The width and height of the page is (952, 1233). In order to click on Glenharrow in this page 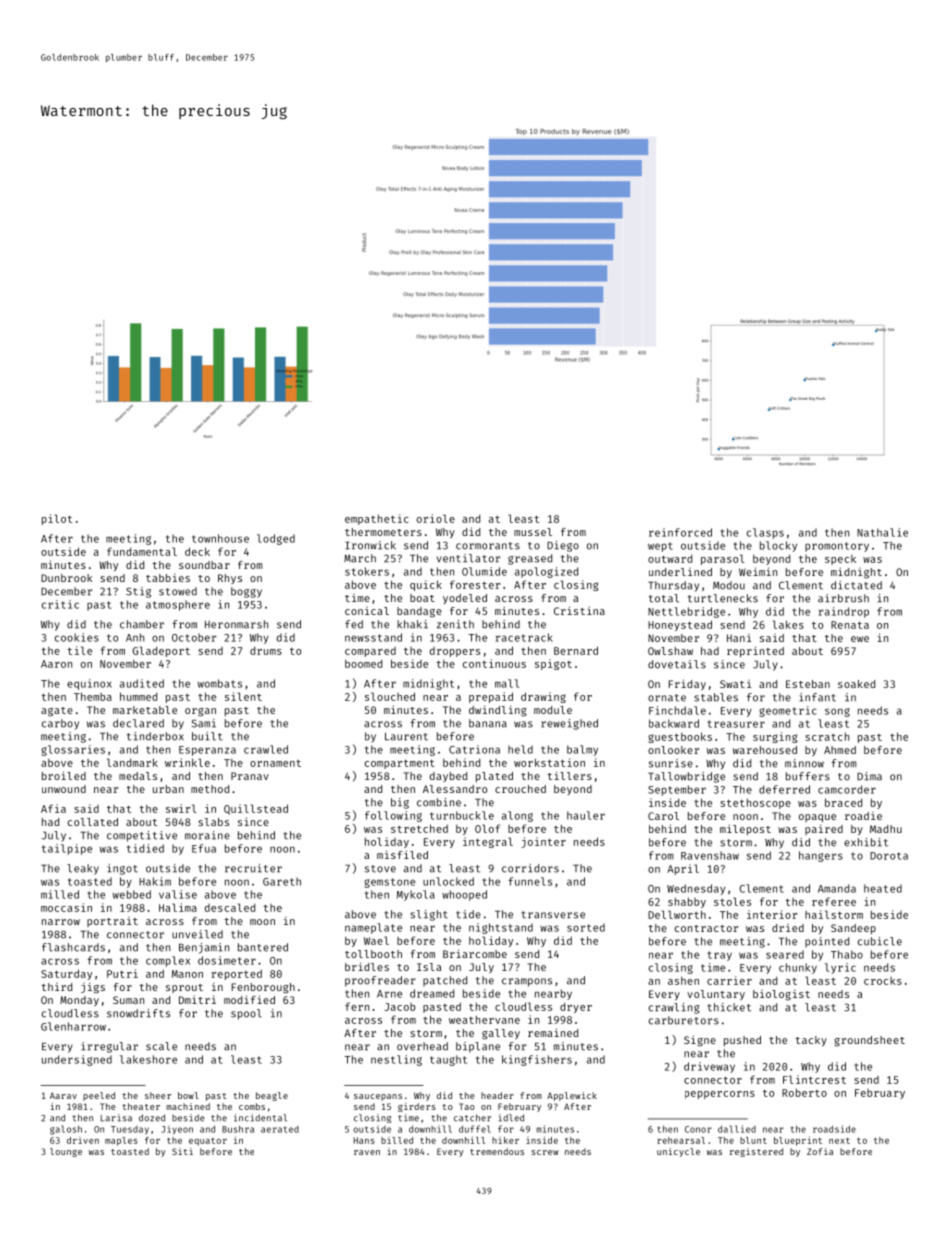, I will do `click(73, 1026)`.
